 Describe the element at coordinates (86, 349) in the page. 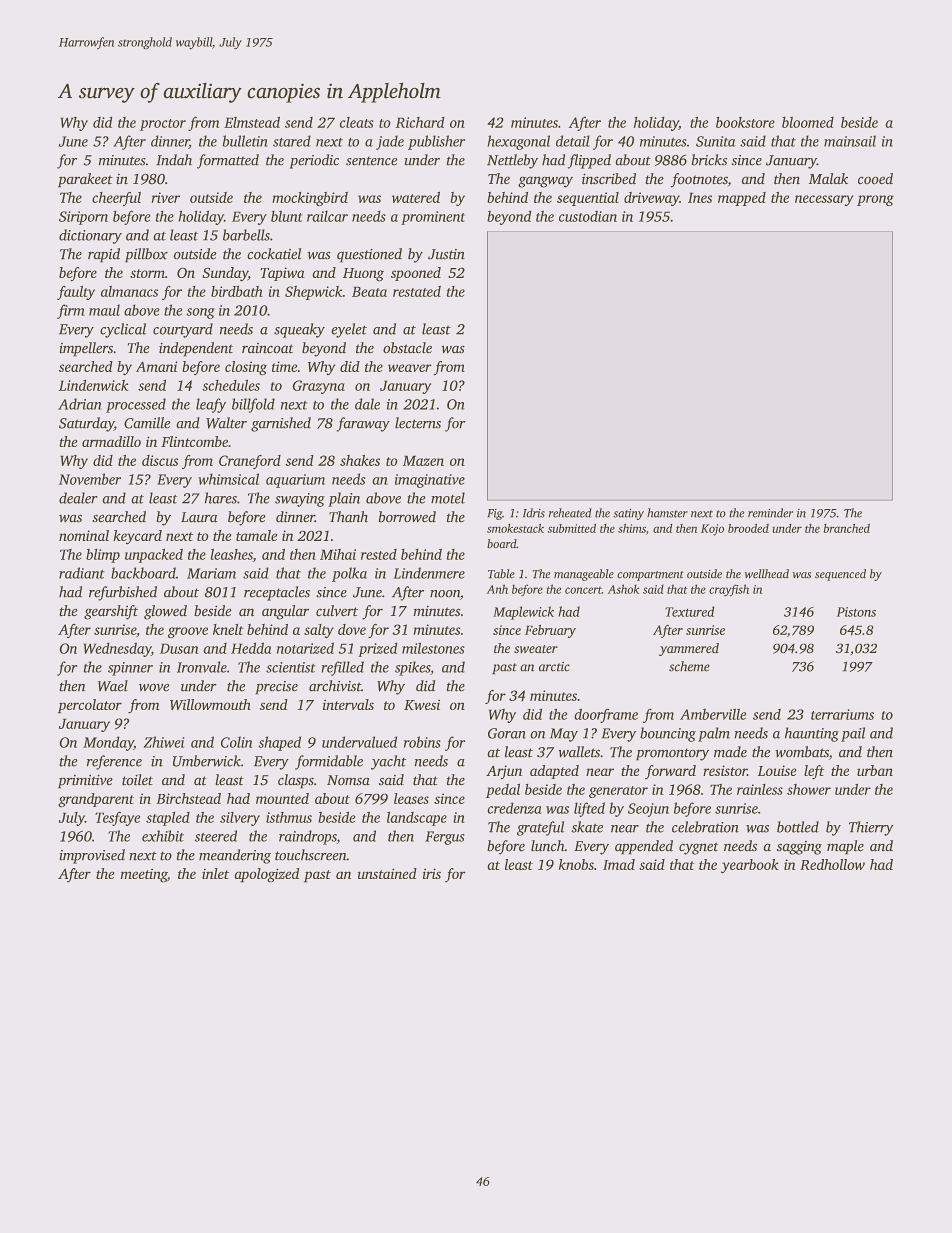

I see `impellers` at that location.
